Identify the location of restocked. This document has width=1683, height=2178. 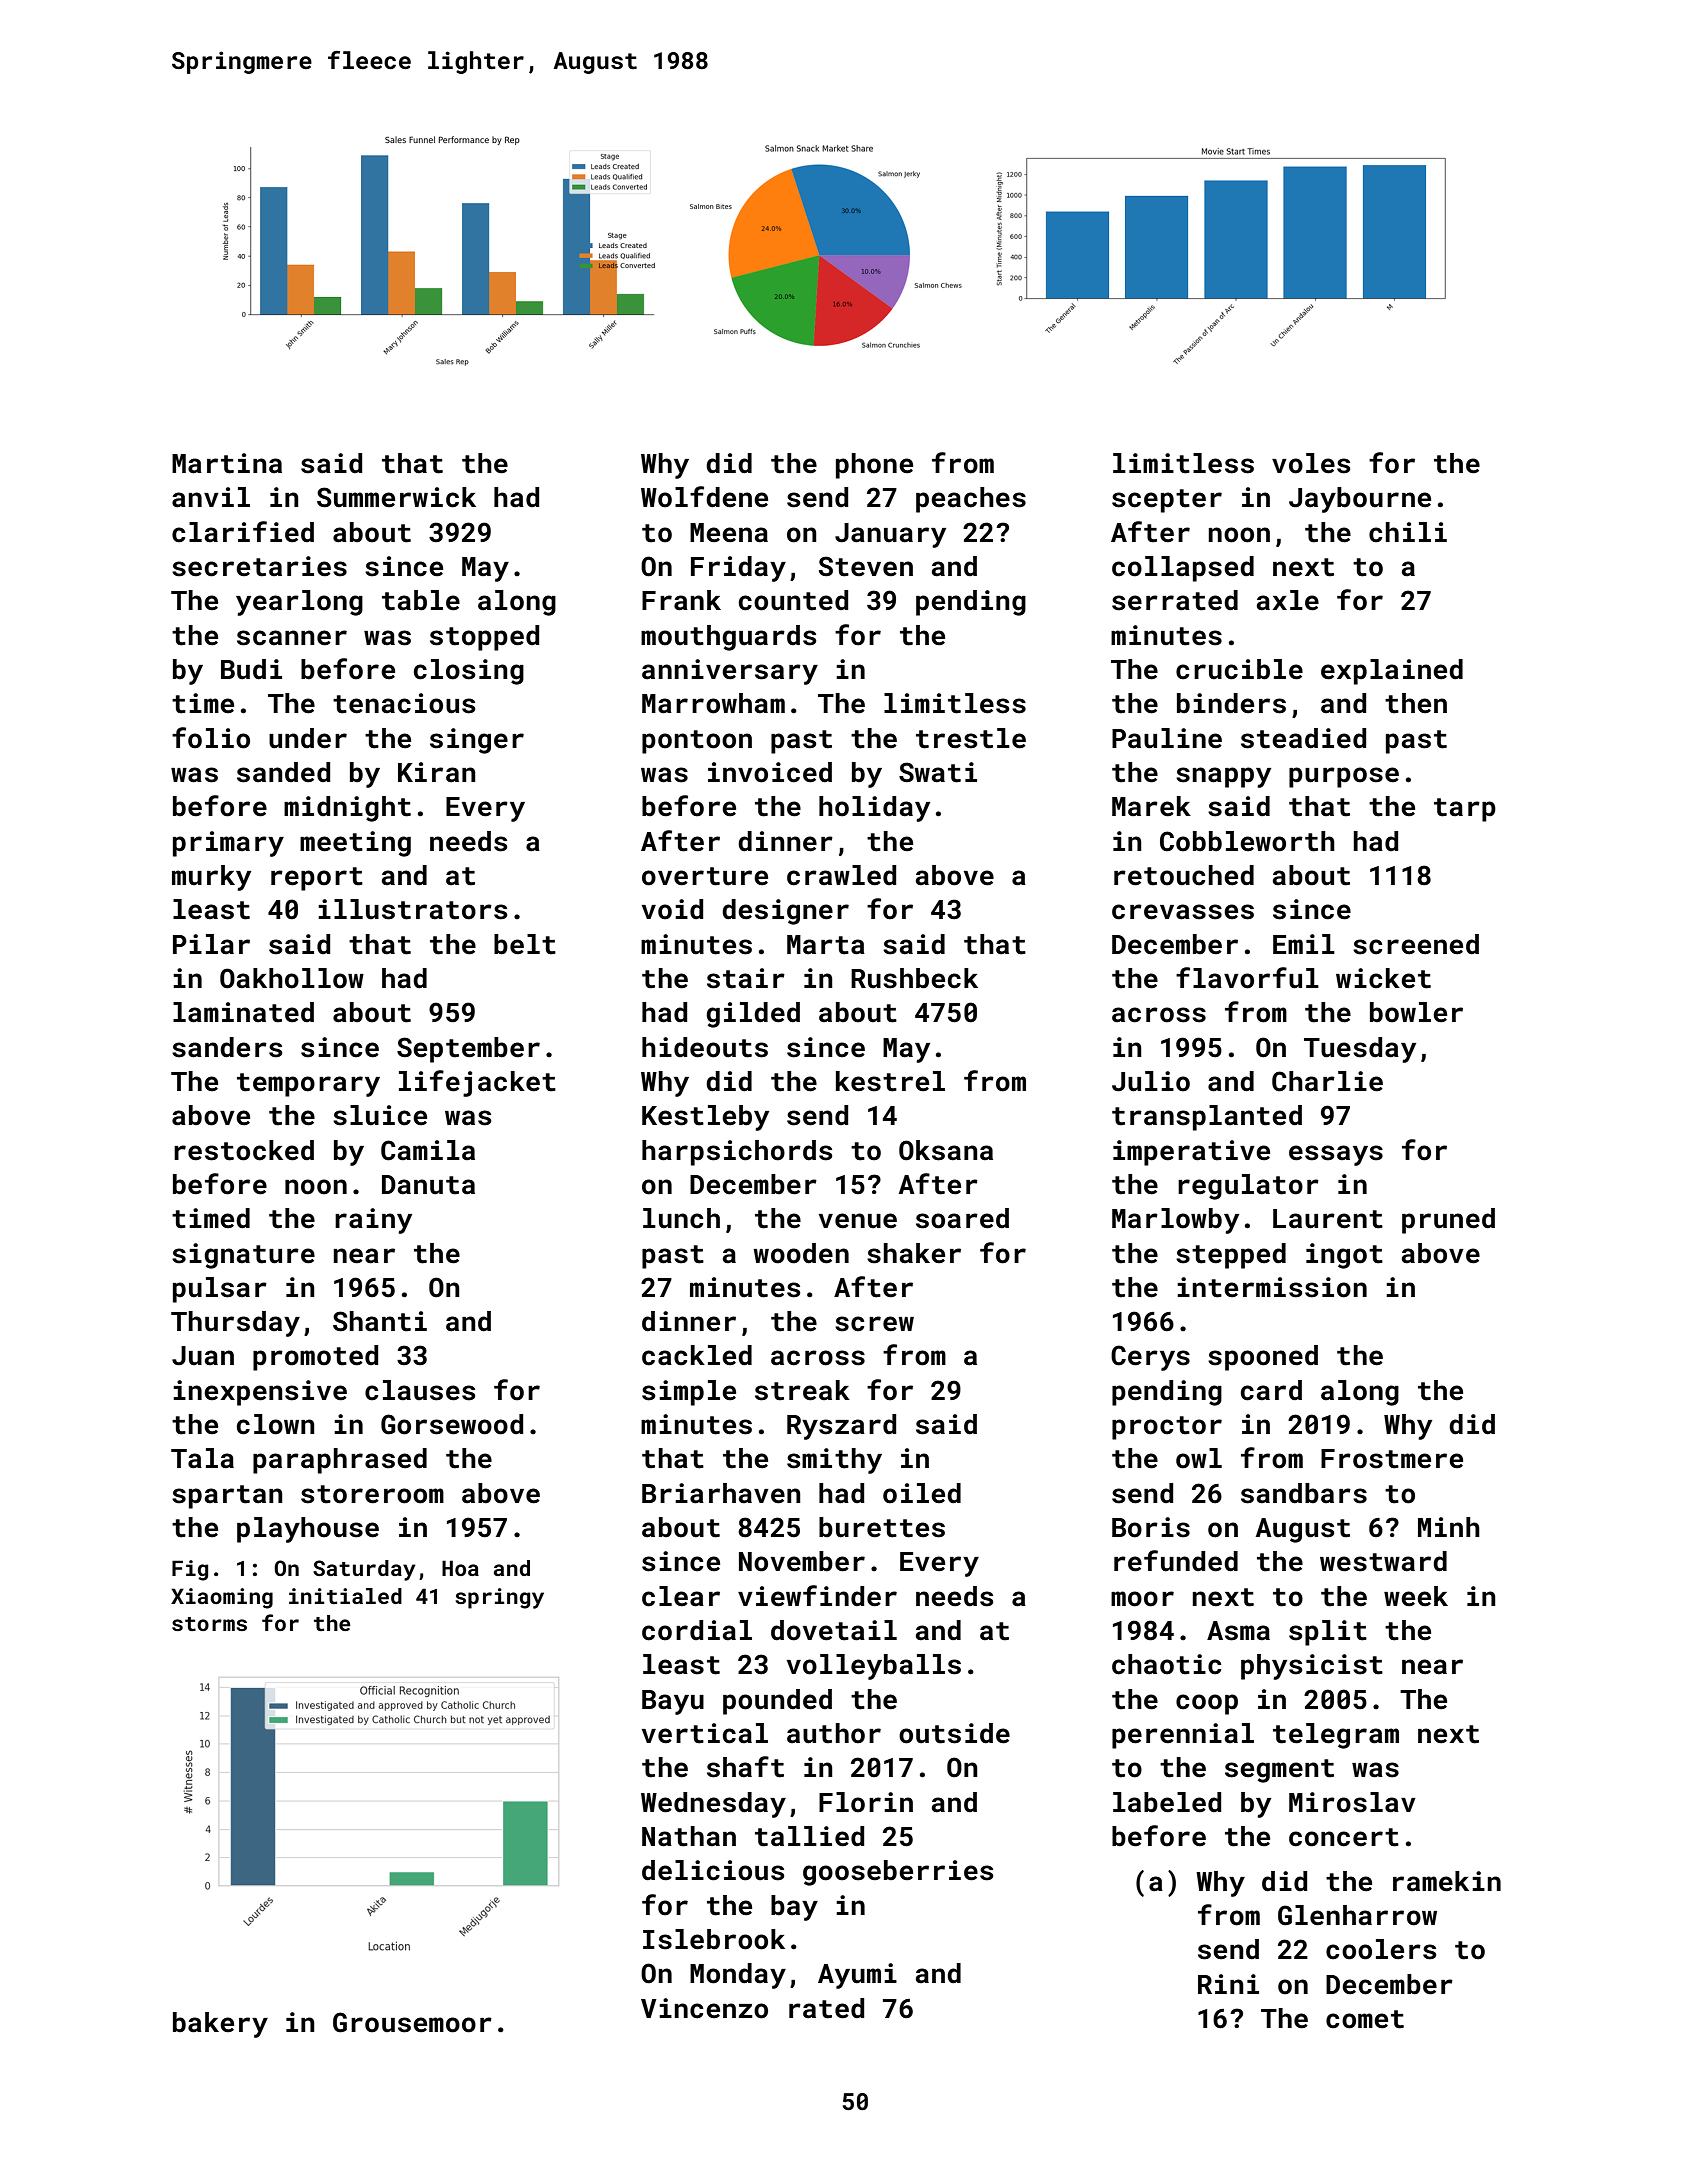
(244, 1150).
